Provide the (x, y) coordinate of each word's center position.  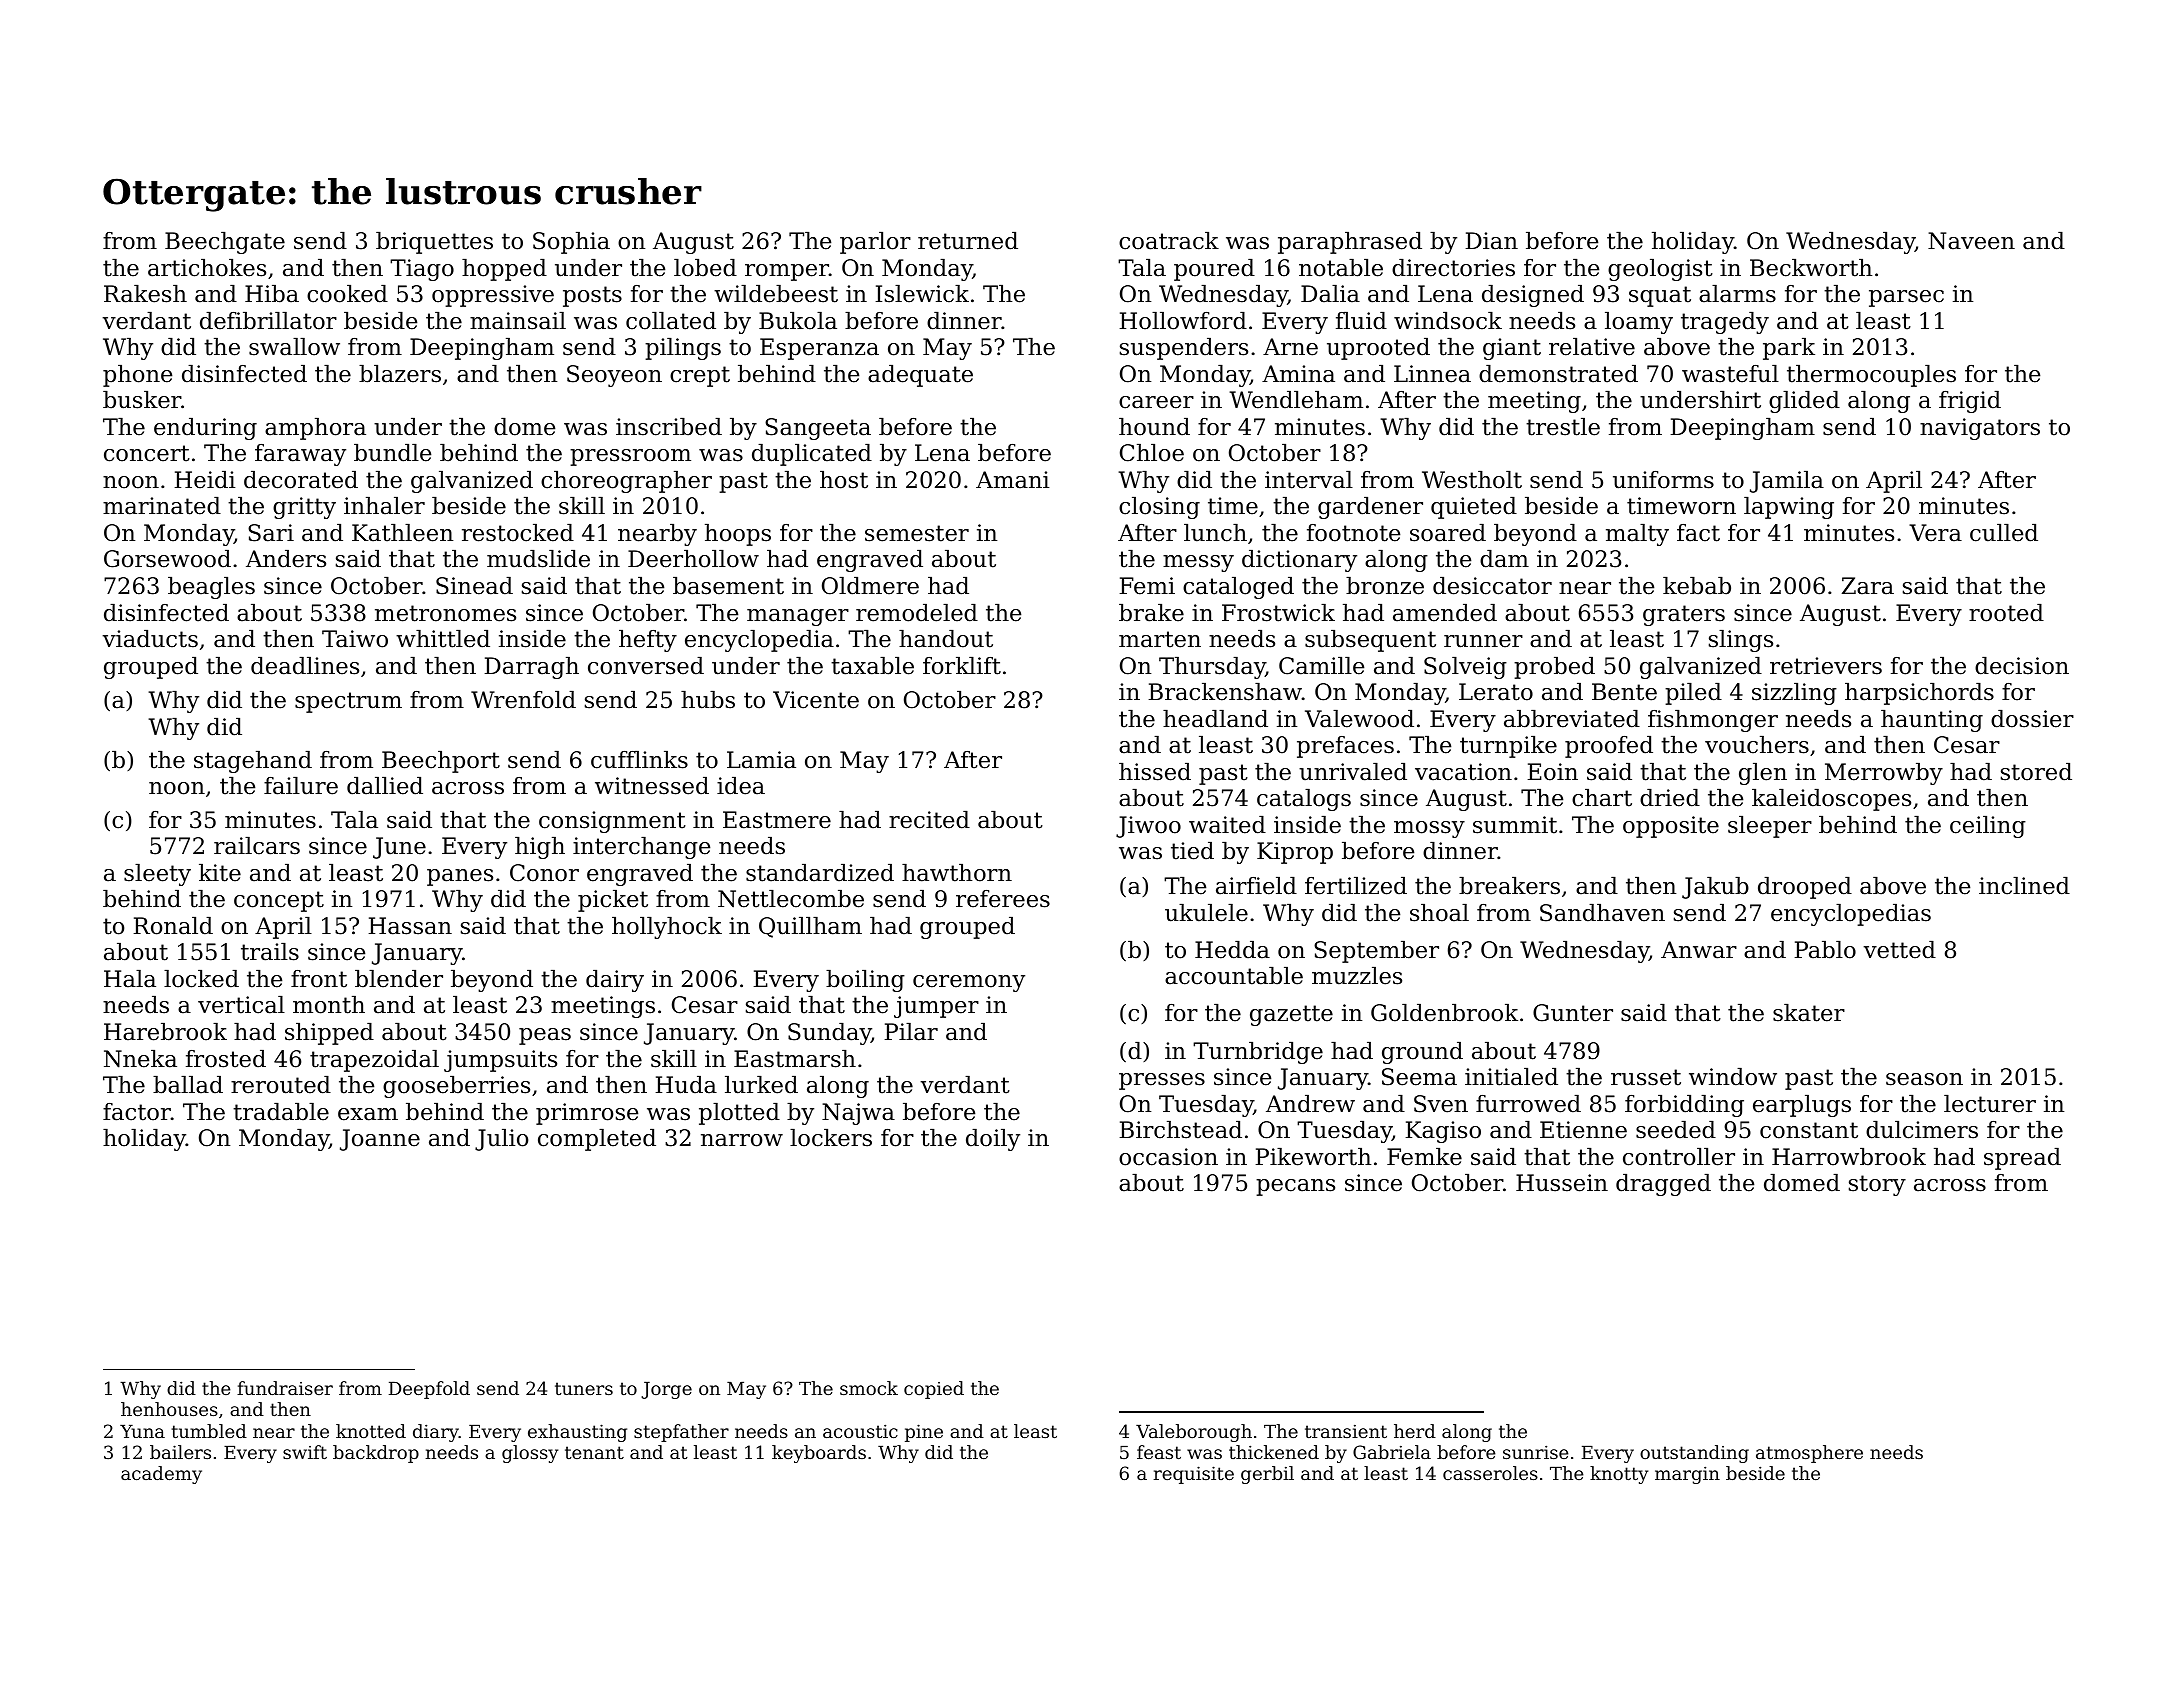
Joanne (380, 1140)
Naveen (1971, 241)
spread (2022, 1159)
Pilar (911, 1032)
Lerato (1496, 692)
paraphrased (1350, 243)
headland (1215, 719)
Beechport (441, 762)
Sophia (571, 243)
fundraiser (285, 1388)
